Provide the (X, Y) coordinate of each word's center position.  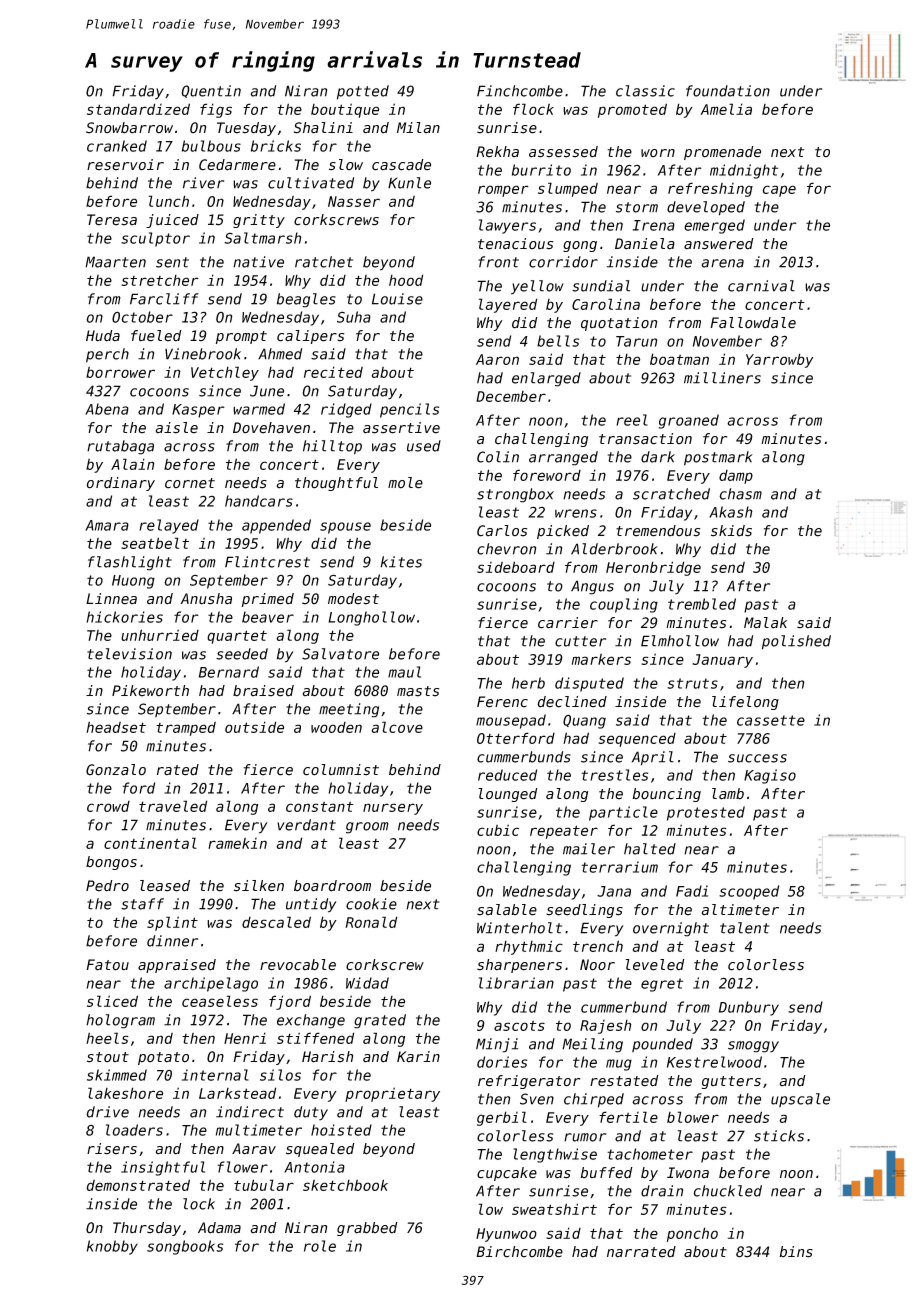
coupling (624, 605)
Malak (765, 623)
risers (112, 1149)
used (424, 446)
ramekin (237, 843)
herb (528, 683)
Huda (103, 336)
